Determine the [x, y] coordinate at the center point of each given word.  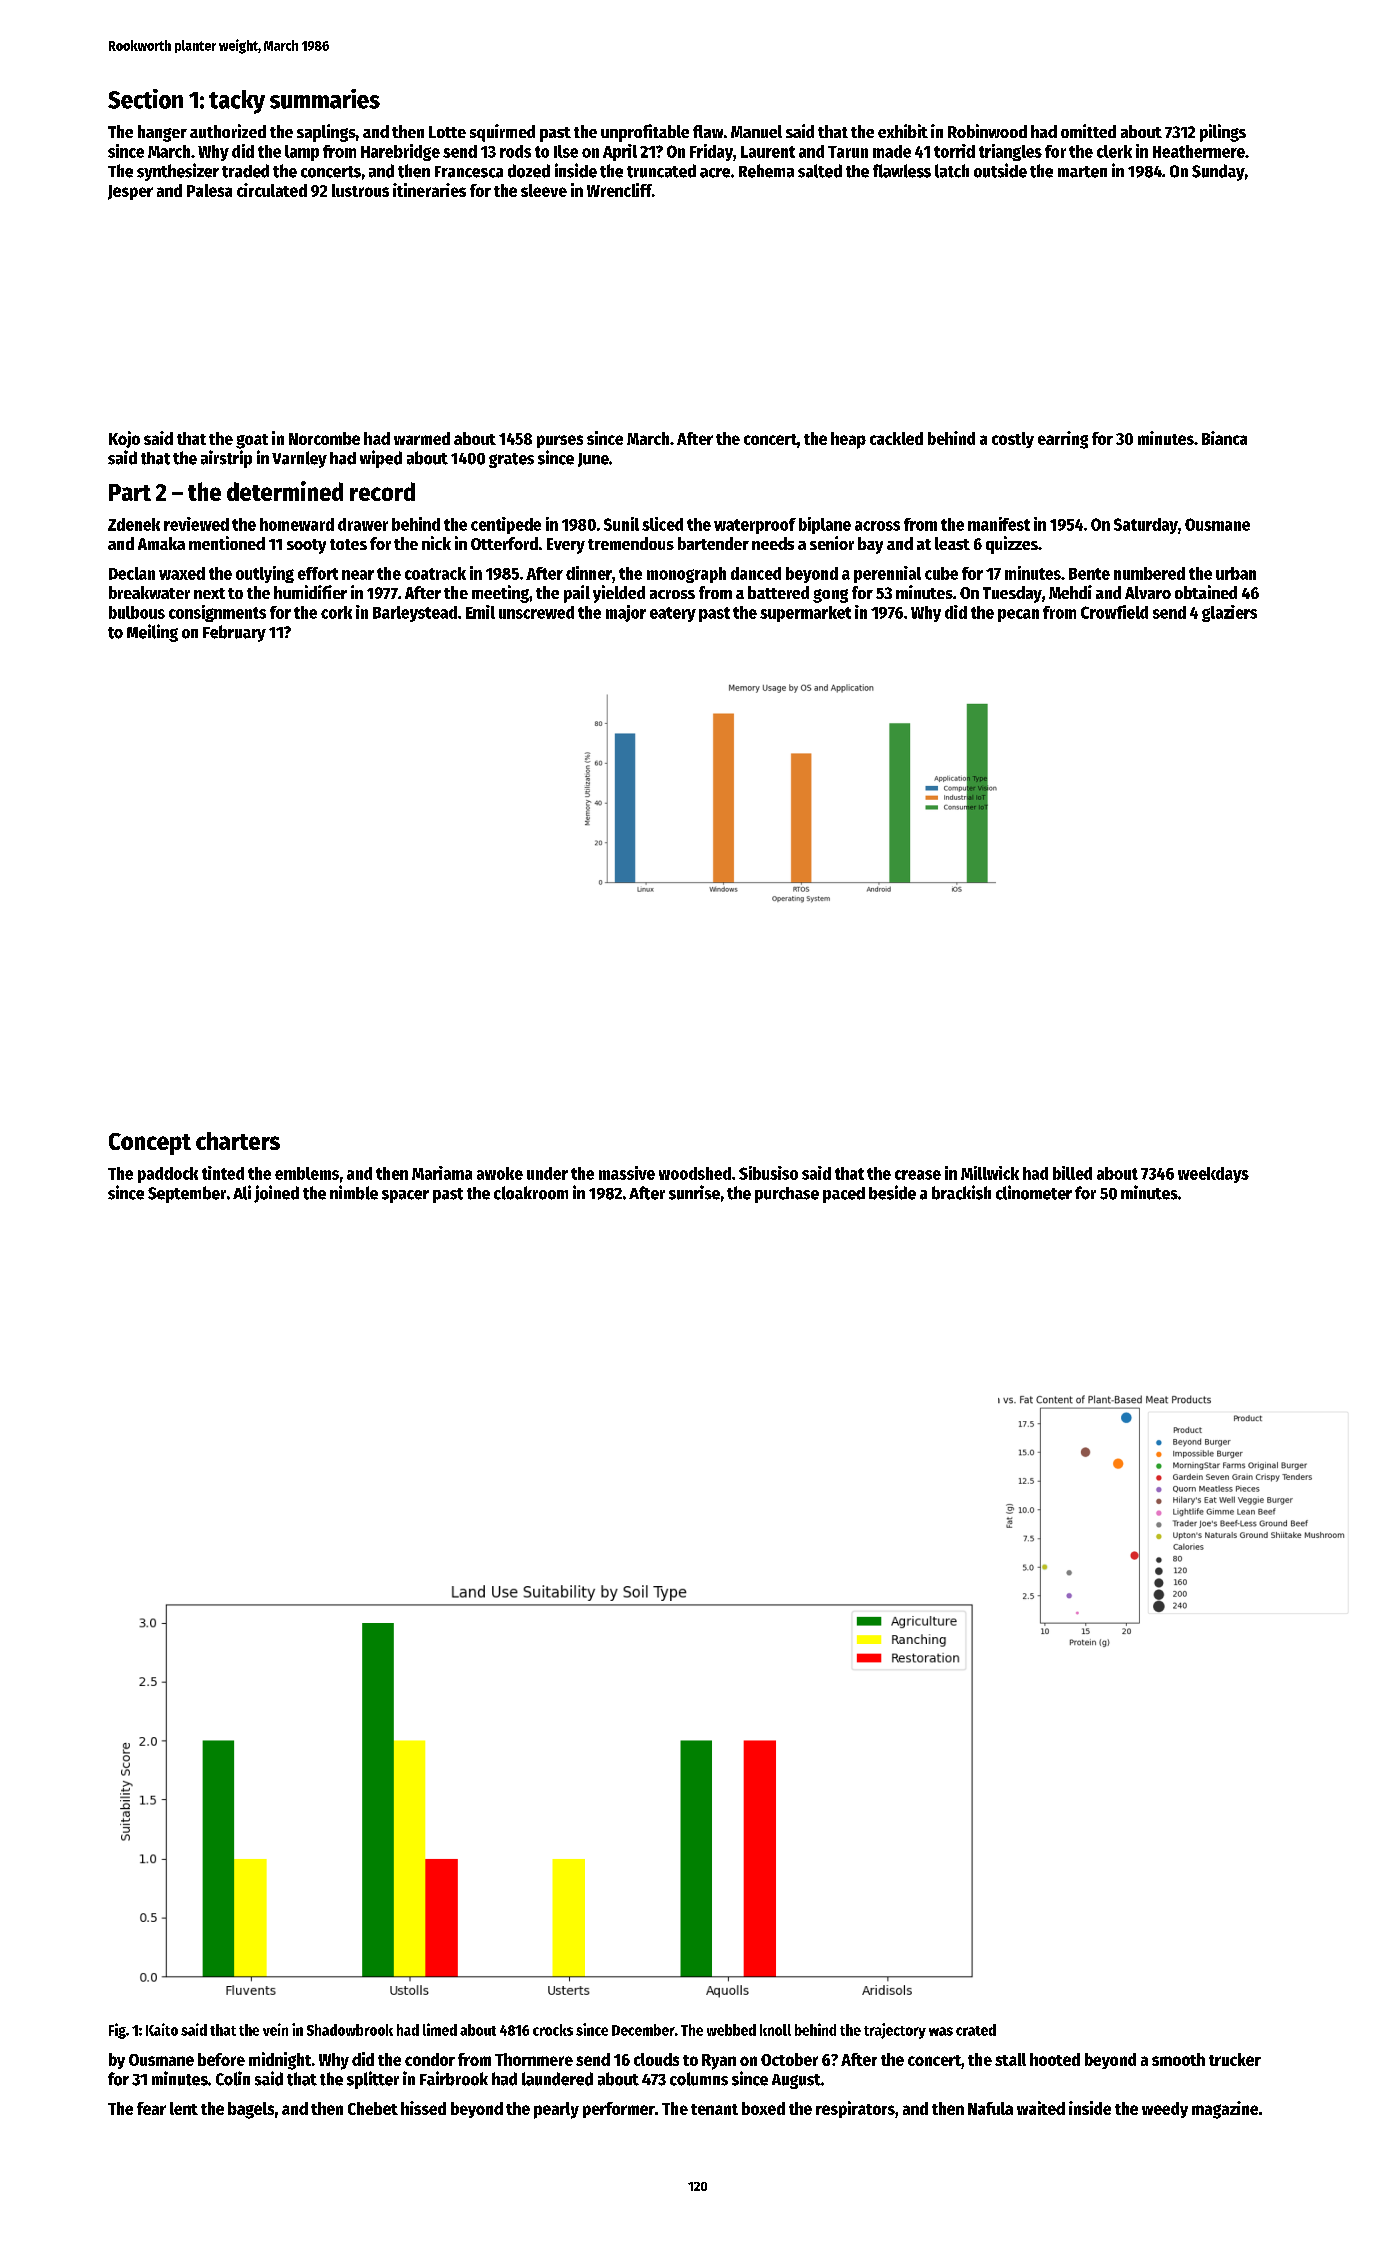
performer [619, 2110]
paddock [168, 1175]
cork [336, 612]
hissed [423, 2108]
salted [820, 171]
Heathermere [1199, 151]
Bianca [1224, 438]
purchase [787, 1195]
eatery [673, 614]
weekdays [1213, 1175]
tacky [237, 102]
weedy [1165, 2110]
